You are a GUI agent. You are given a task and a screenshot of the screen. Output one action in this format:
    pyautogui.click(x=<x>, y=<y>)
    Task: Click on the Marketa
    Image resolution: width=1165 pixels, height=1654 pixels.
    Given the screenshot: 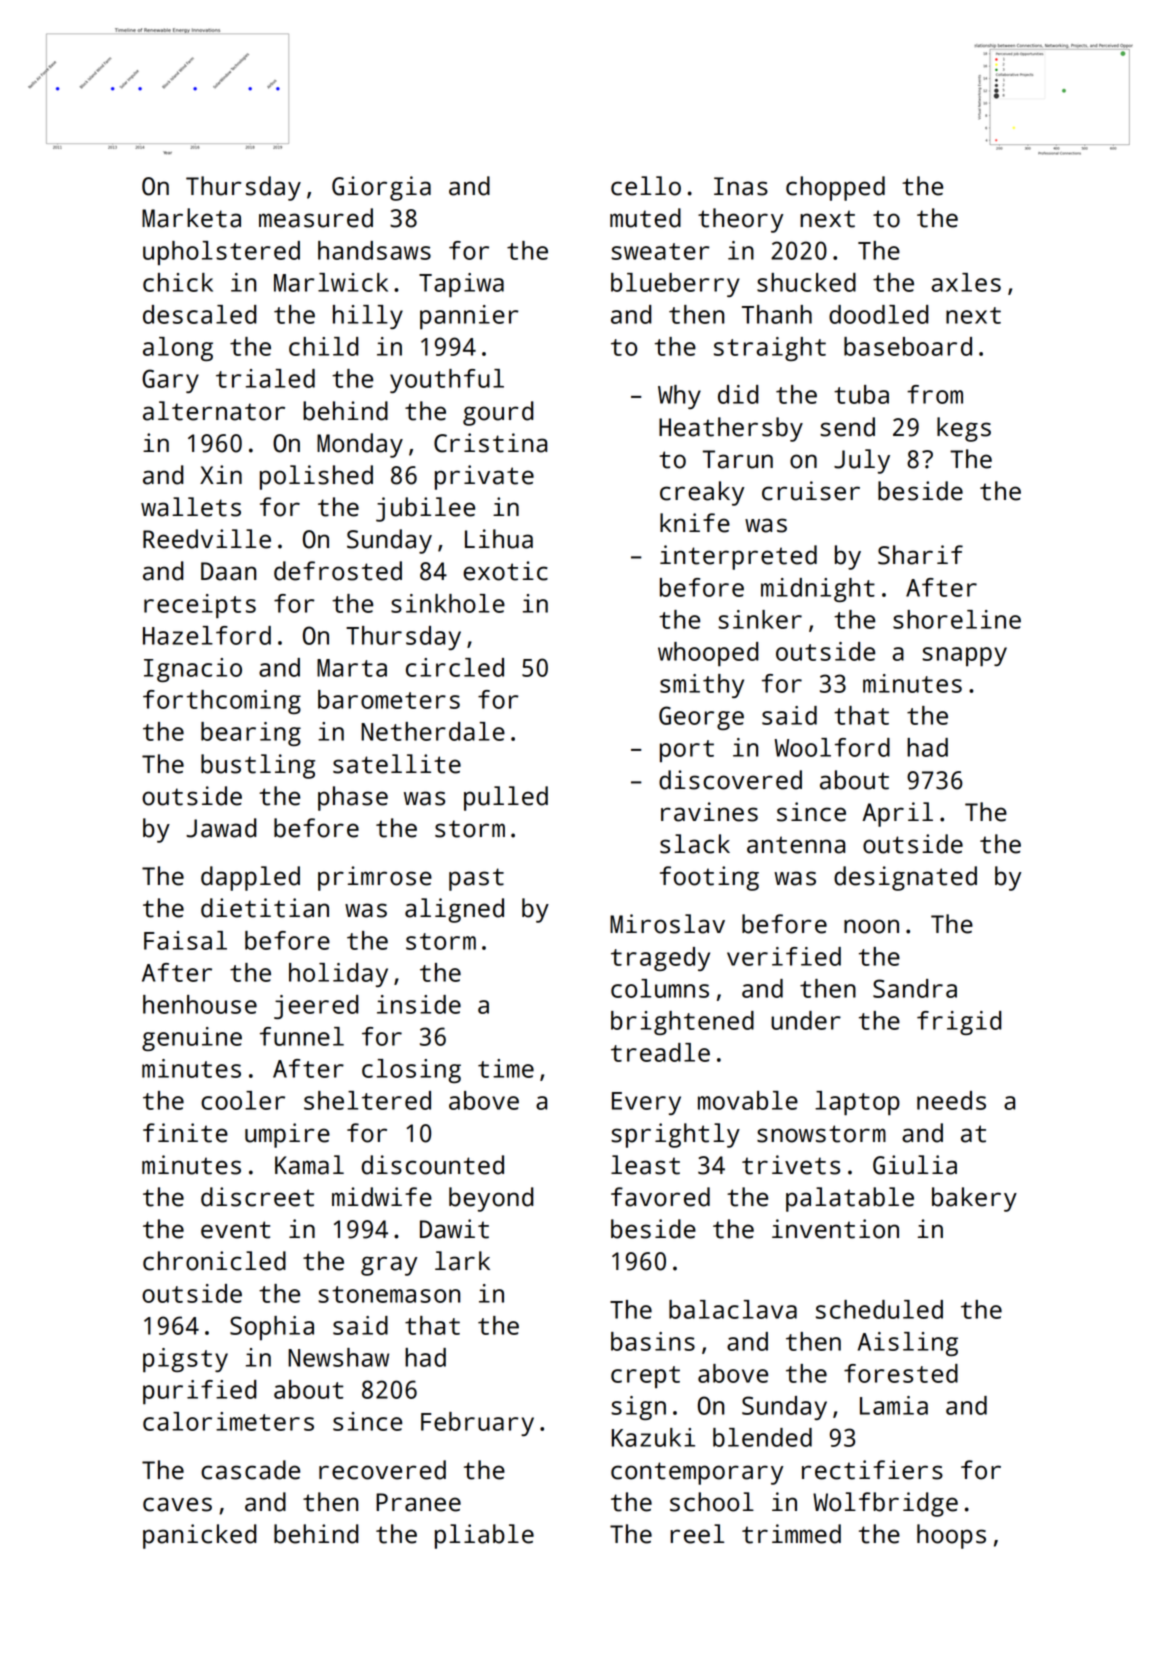 What is the action you would take?
    pyautogui.click(x=191, y=218)
